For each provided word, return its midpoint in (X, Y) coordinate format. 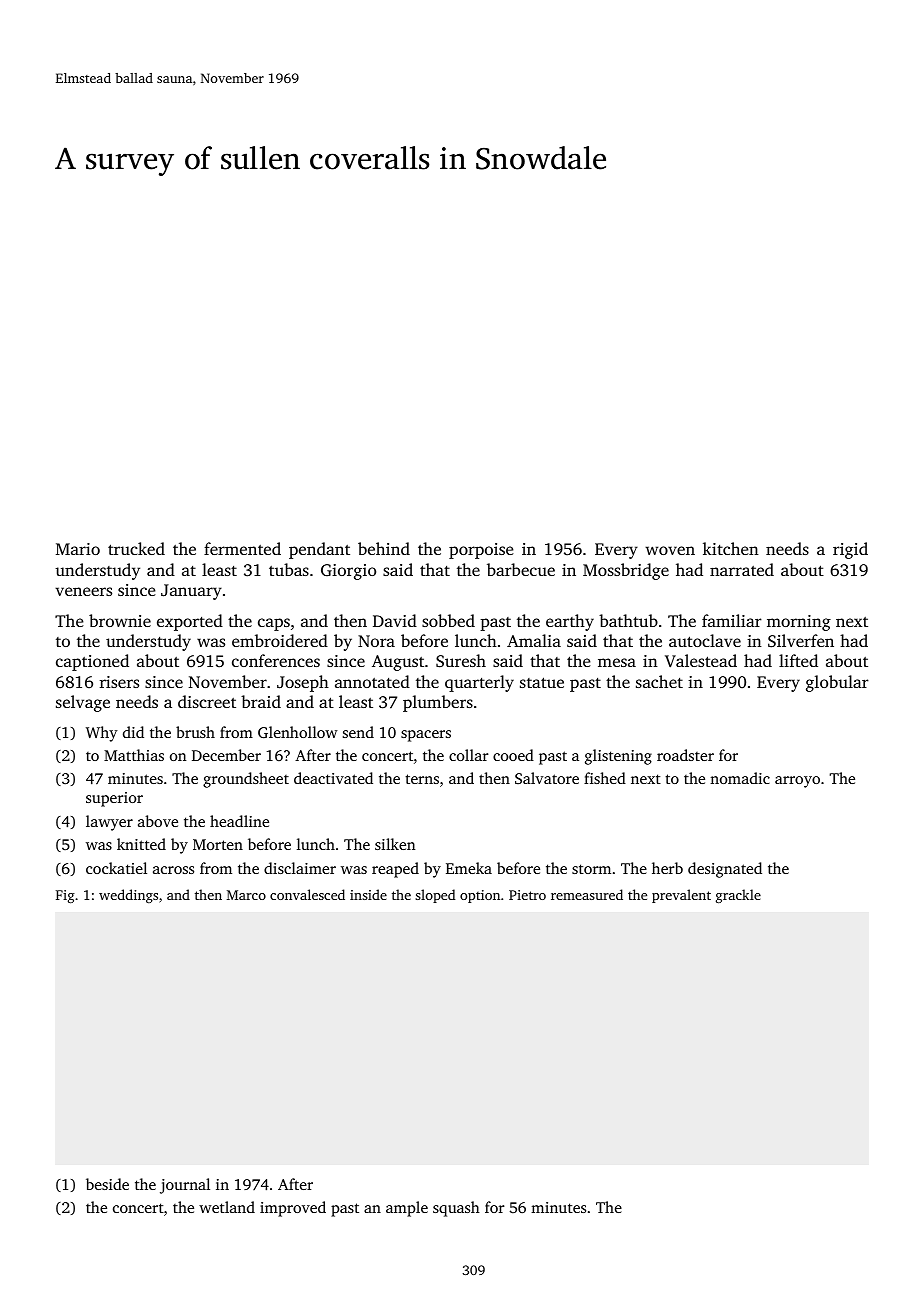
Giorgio (348, 572)
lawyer (109, 823)
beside (107, 1184)
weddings (128, 896)
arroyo (797, 782)
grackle (738, 896)
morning (799, 623)
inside (368, 894)
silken (395, 844)
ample (407, 1209)
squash (456, 1209)
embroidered (280, 640)
